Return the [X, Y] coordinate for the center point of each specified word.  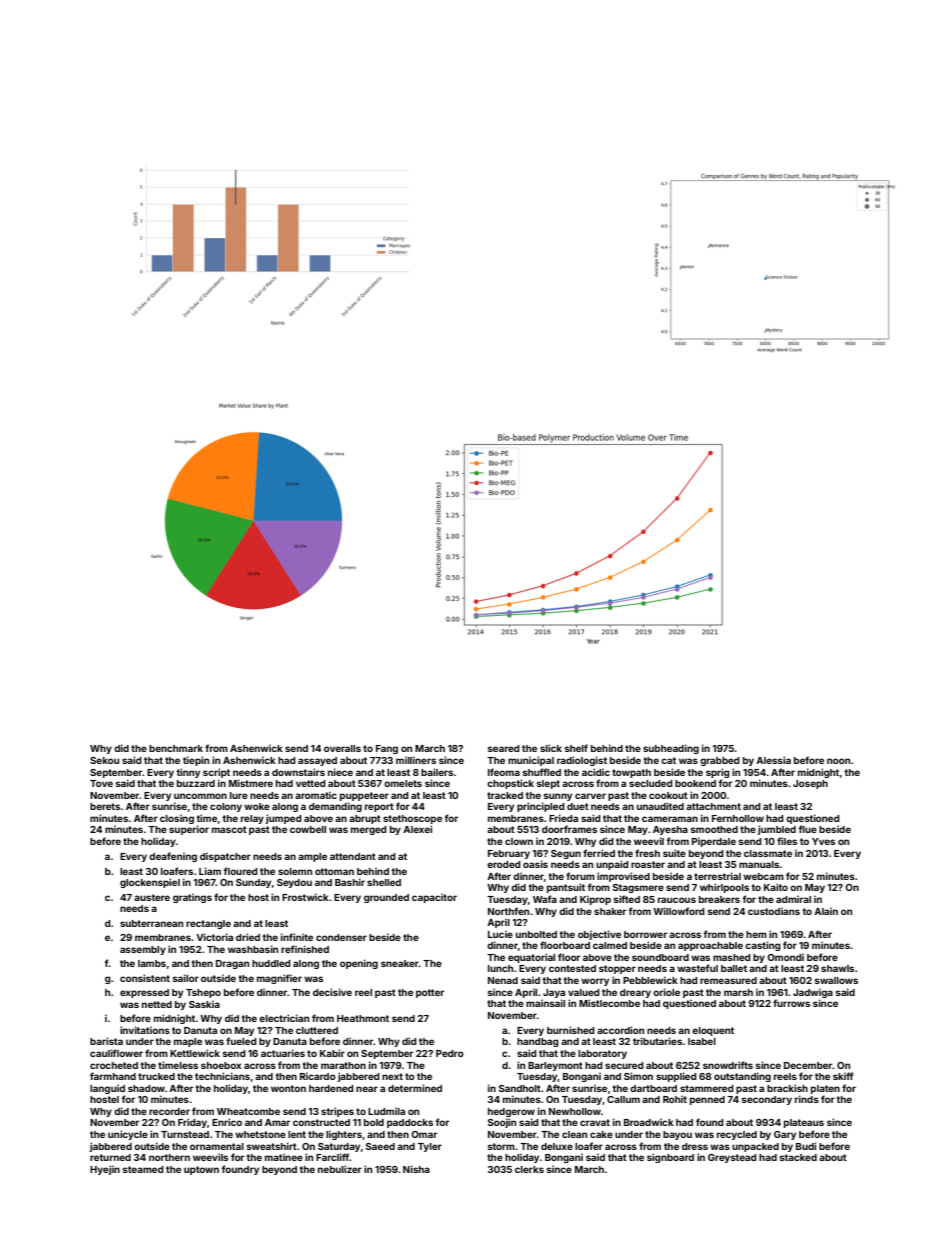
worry [595, 982]
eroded [504, 864]
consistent [145, 978]
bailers [437, 772]
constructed [321, 1122]
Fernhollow [738, 818]
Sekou [104, 760]
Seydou [294, 883]
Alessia [773, 760]
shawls [837, 968]
